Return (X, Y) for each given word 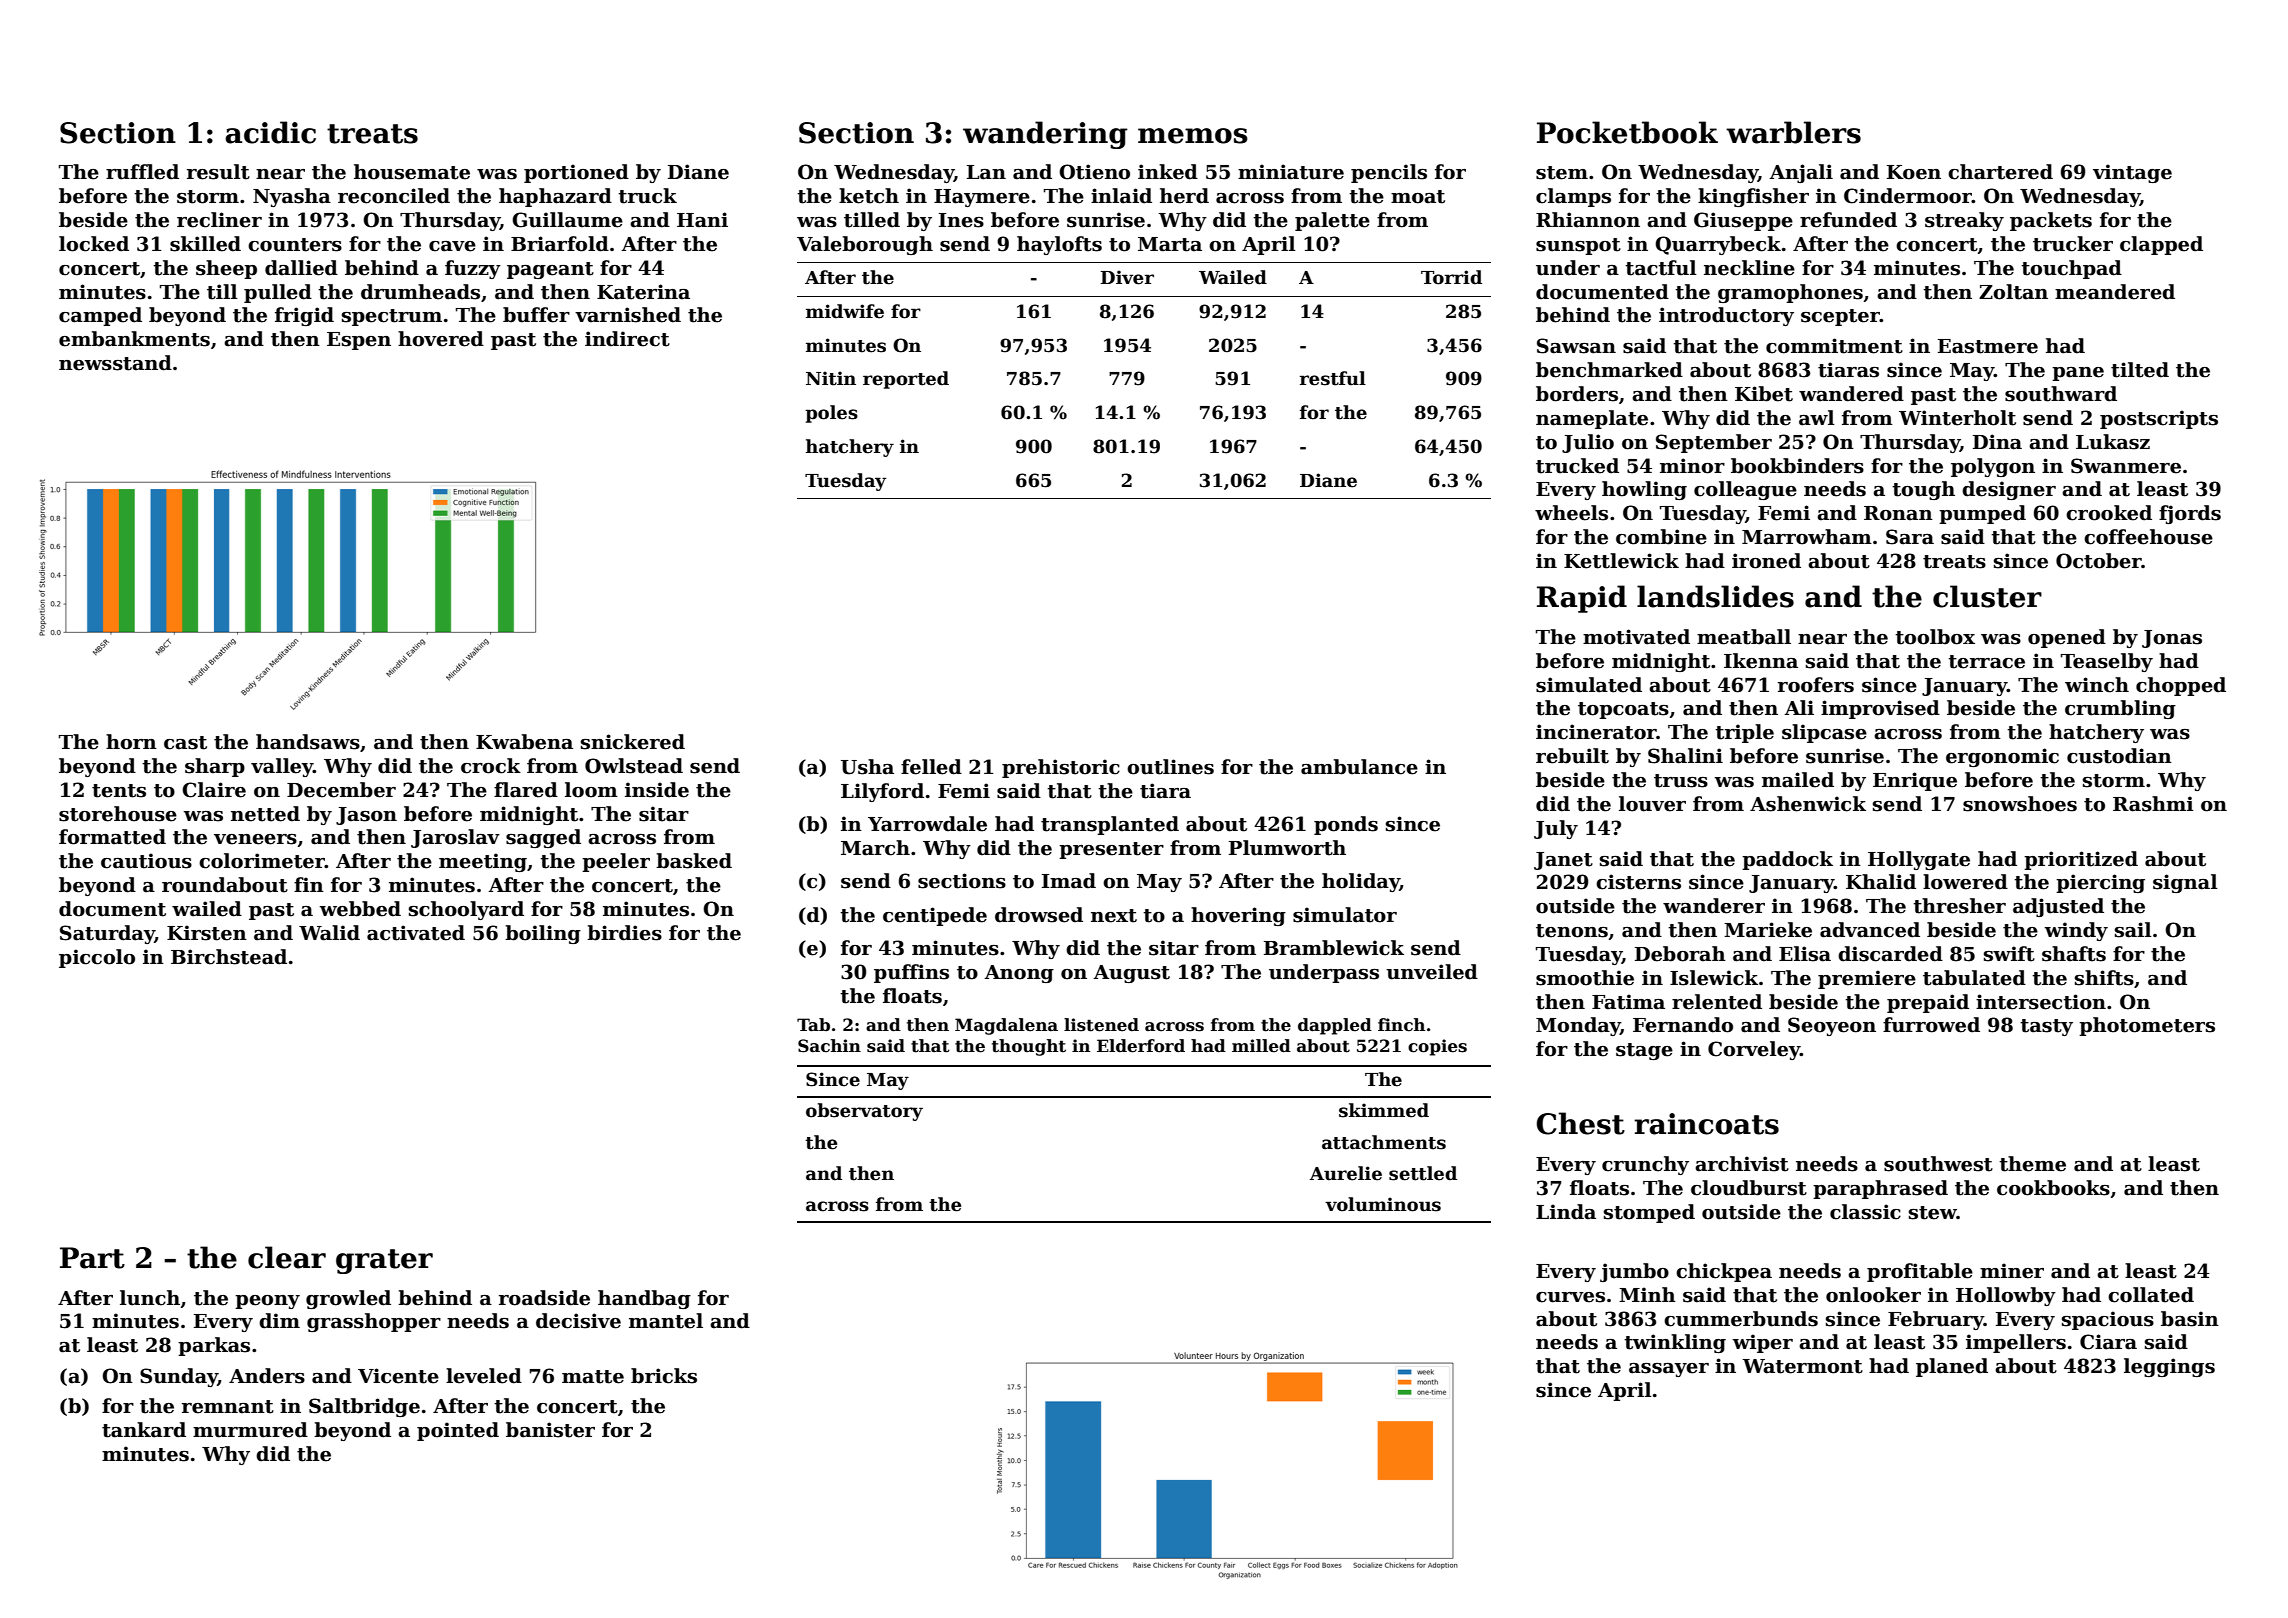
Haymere (982, 198)
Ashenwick (1808, 804)
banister (550, 1430)
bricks (664, 1376)
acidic (270, 132)
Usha (867, 767)
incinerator (1596, 732)
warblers (1793, 132)
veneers (255, 839)
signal (2185, 883)
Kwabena (524, 742)
